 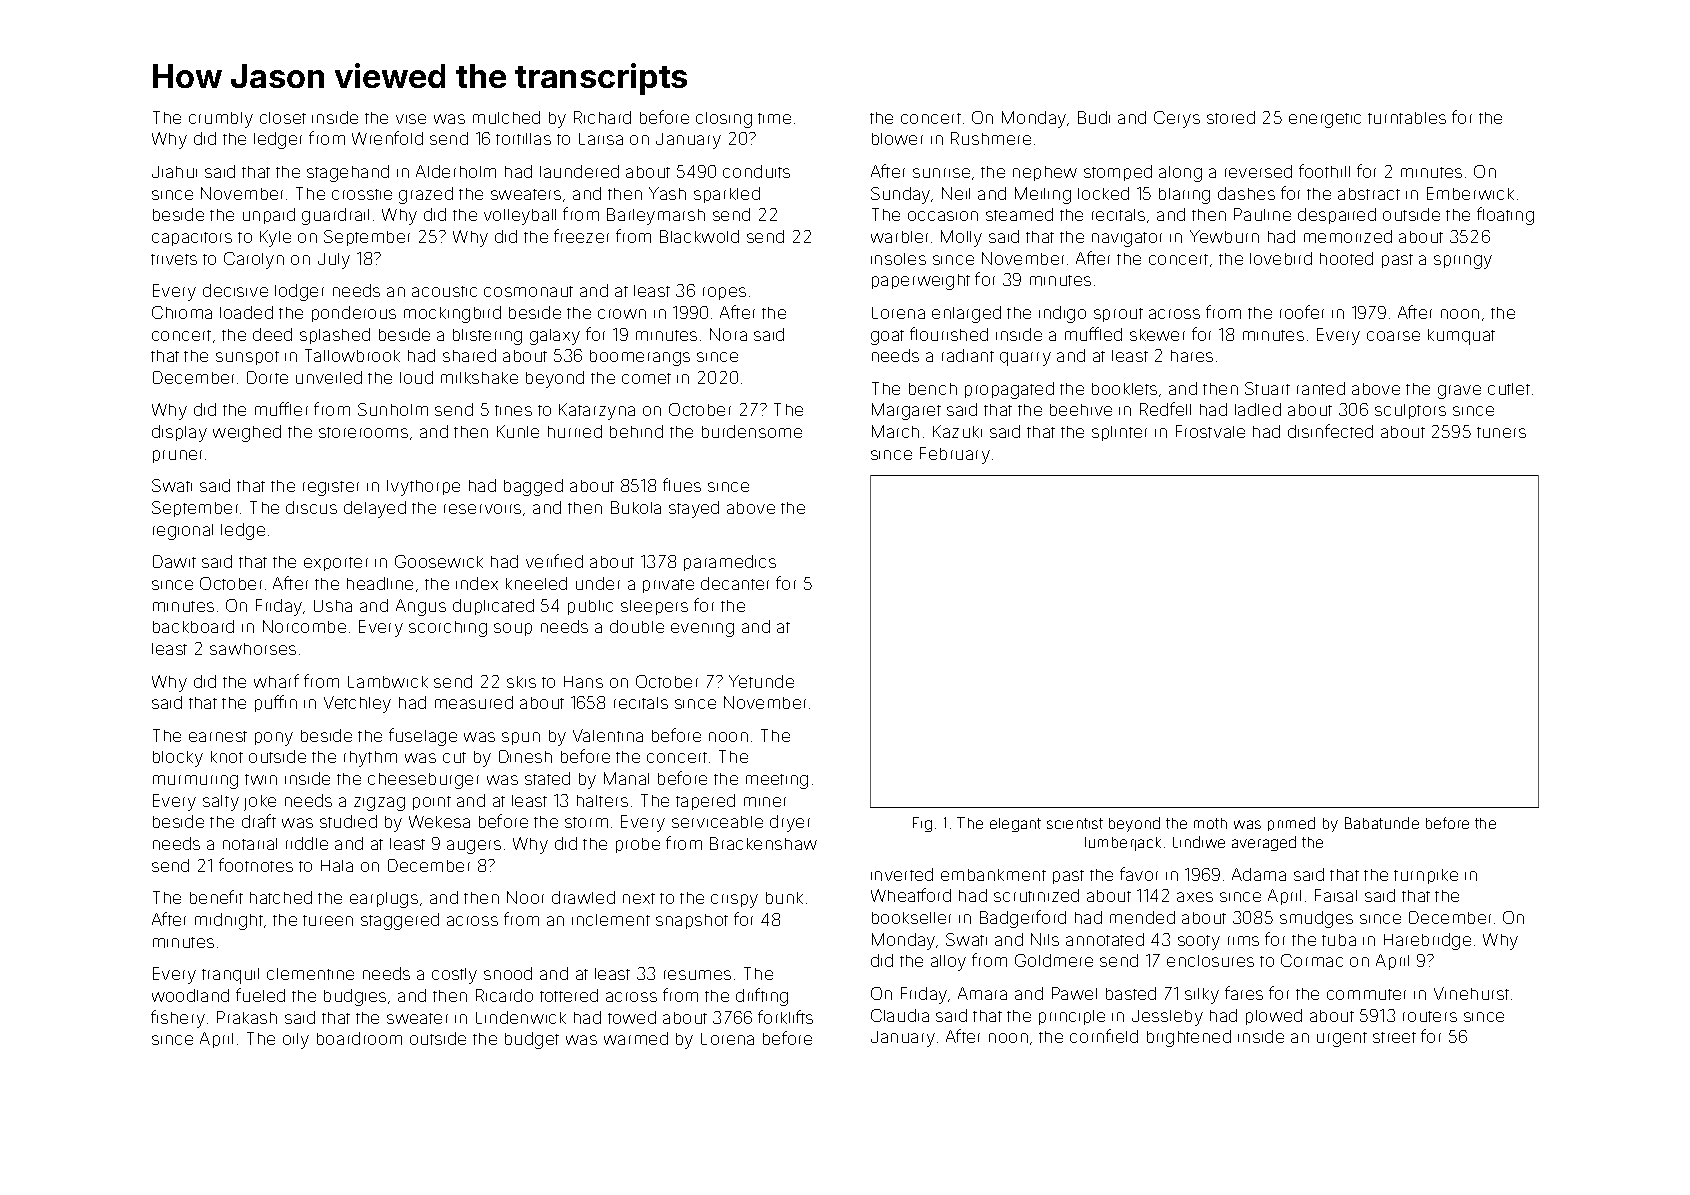 I want to click on sculptors, so click(x=1410, y=411).
